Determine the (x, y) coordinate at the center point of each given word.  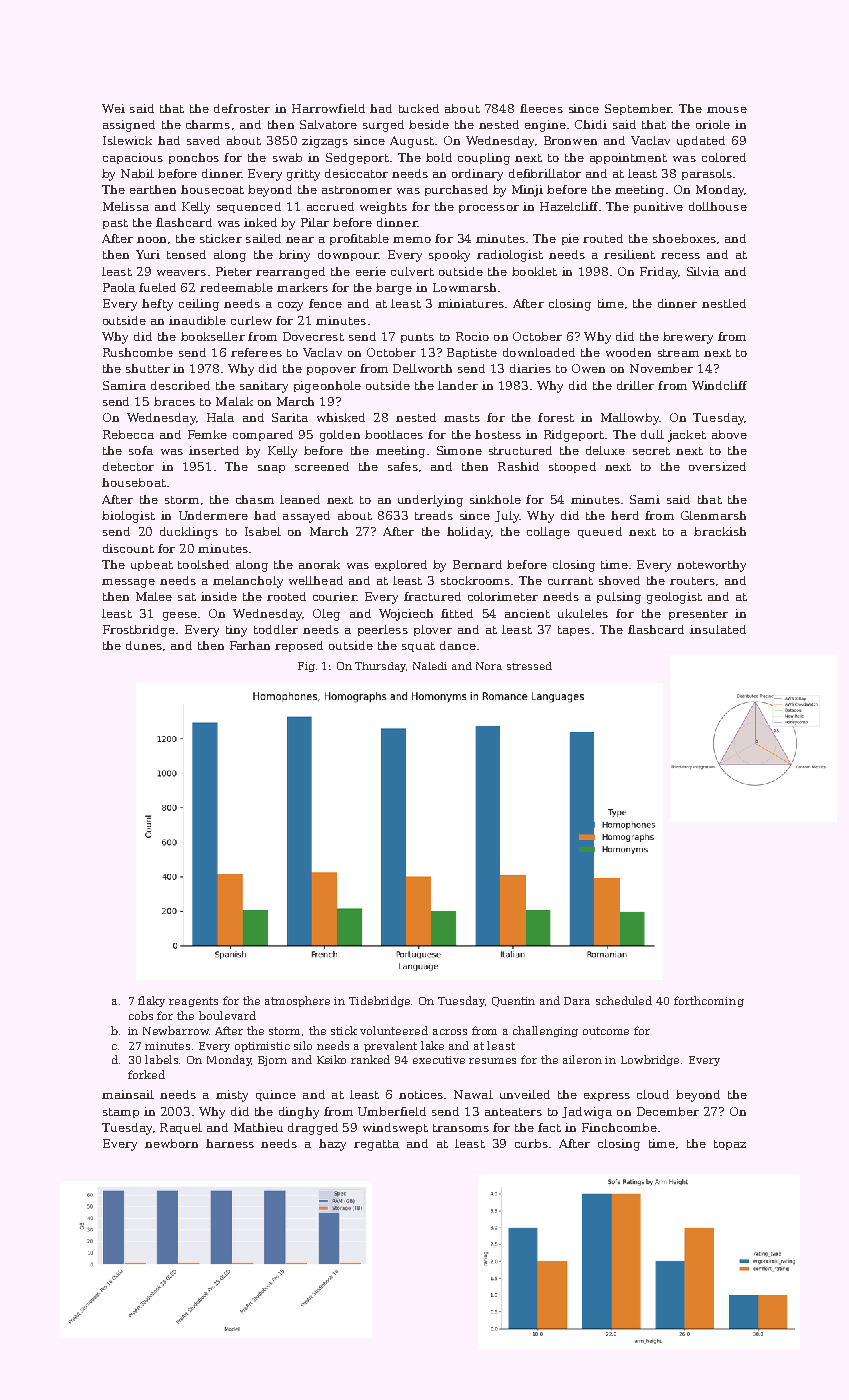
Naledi (430, 666)
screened (322, 466)
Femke (207, 434)
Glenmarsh (713, 515)
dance (458, 645)
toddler (276, 629)
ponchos (194, 158)
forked (146, 1074)
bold (439, 157)
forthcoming (709, 1001)
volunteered (394, 1030)
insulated (718, 629)
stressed (529, 666)
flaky (151, 1001)
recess (680, 256)
